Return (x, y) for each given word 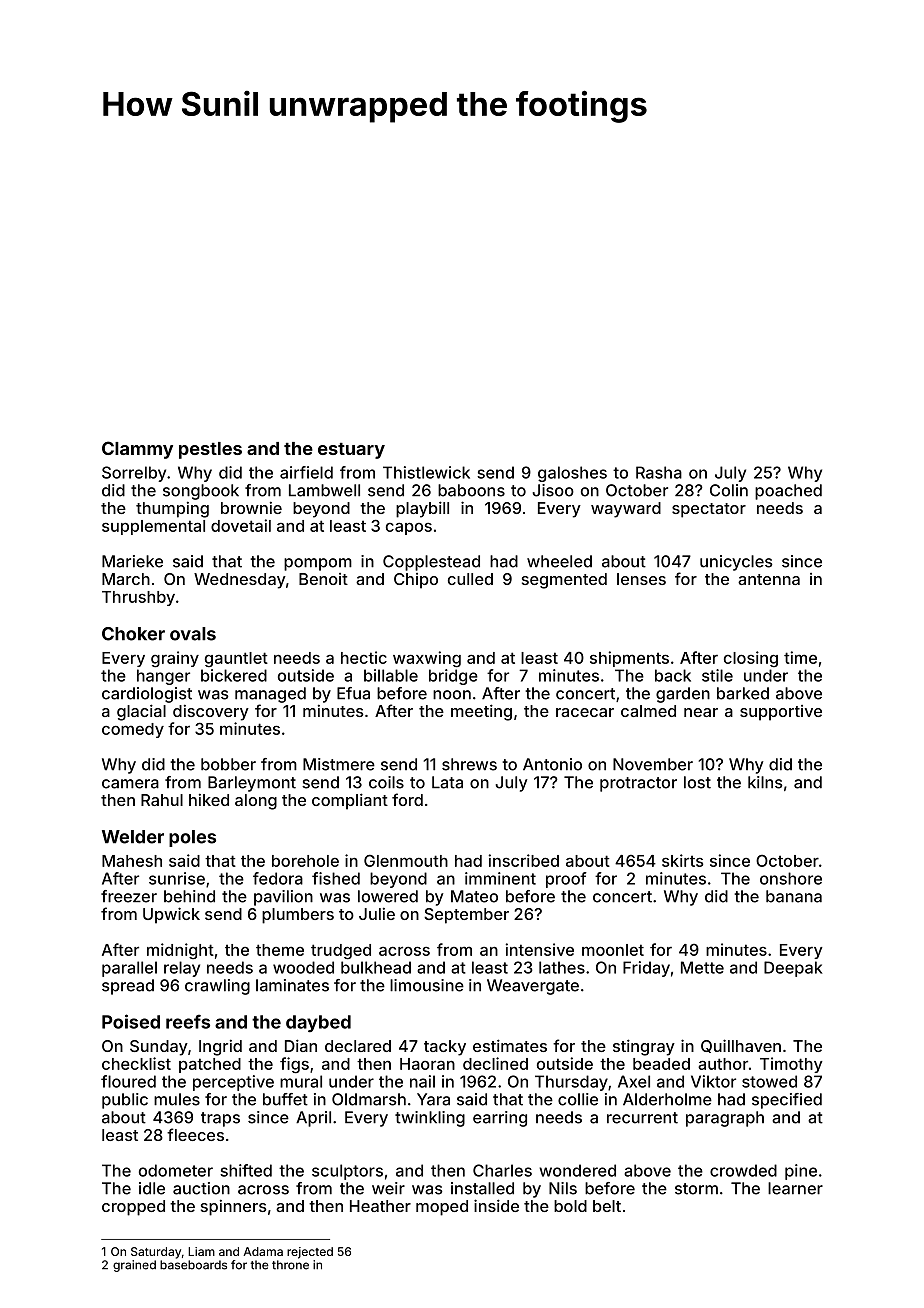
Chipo (416, 581)
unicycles (736, 563)
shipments (629, 659)
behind (189, 896)
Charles (502, 1170)
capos (409, 528)
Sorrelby (134, 474)
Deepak (793, 969)
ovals (193, 634)
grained (134, 1266)
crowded (743, 1170)
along (256, 802)
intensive (540, 949)
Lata (447, 782)
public (125, 1101)
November (653, 764)
